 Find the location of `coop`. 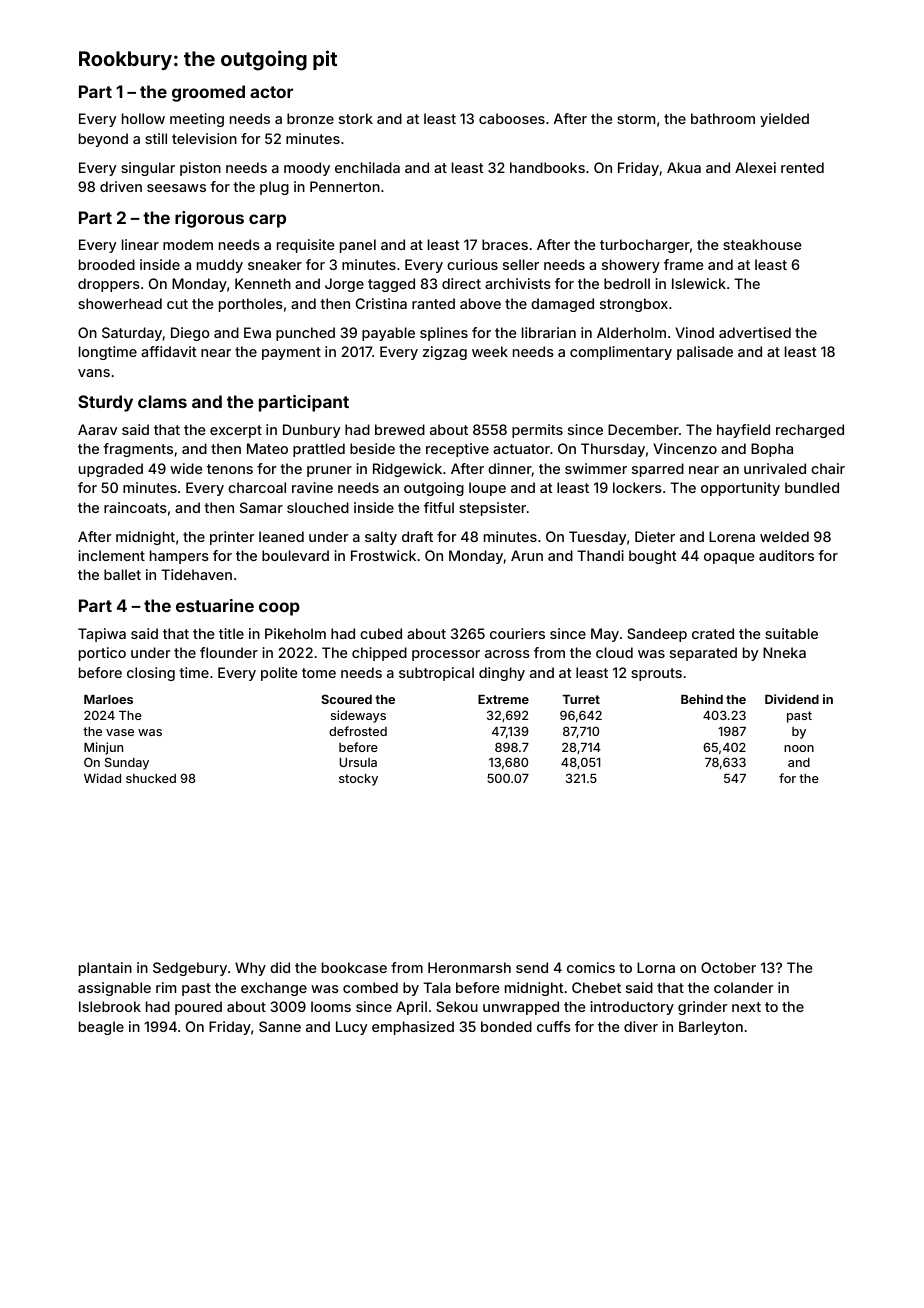

coop is located at coordinates (279, 609).
